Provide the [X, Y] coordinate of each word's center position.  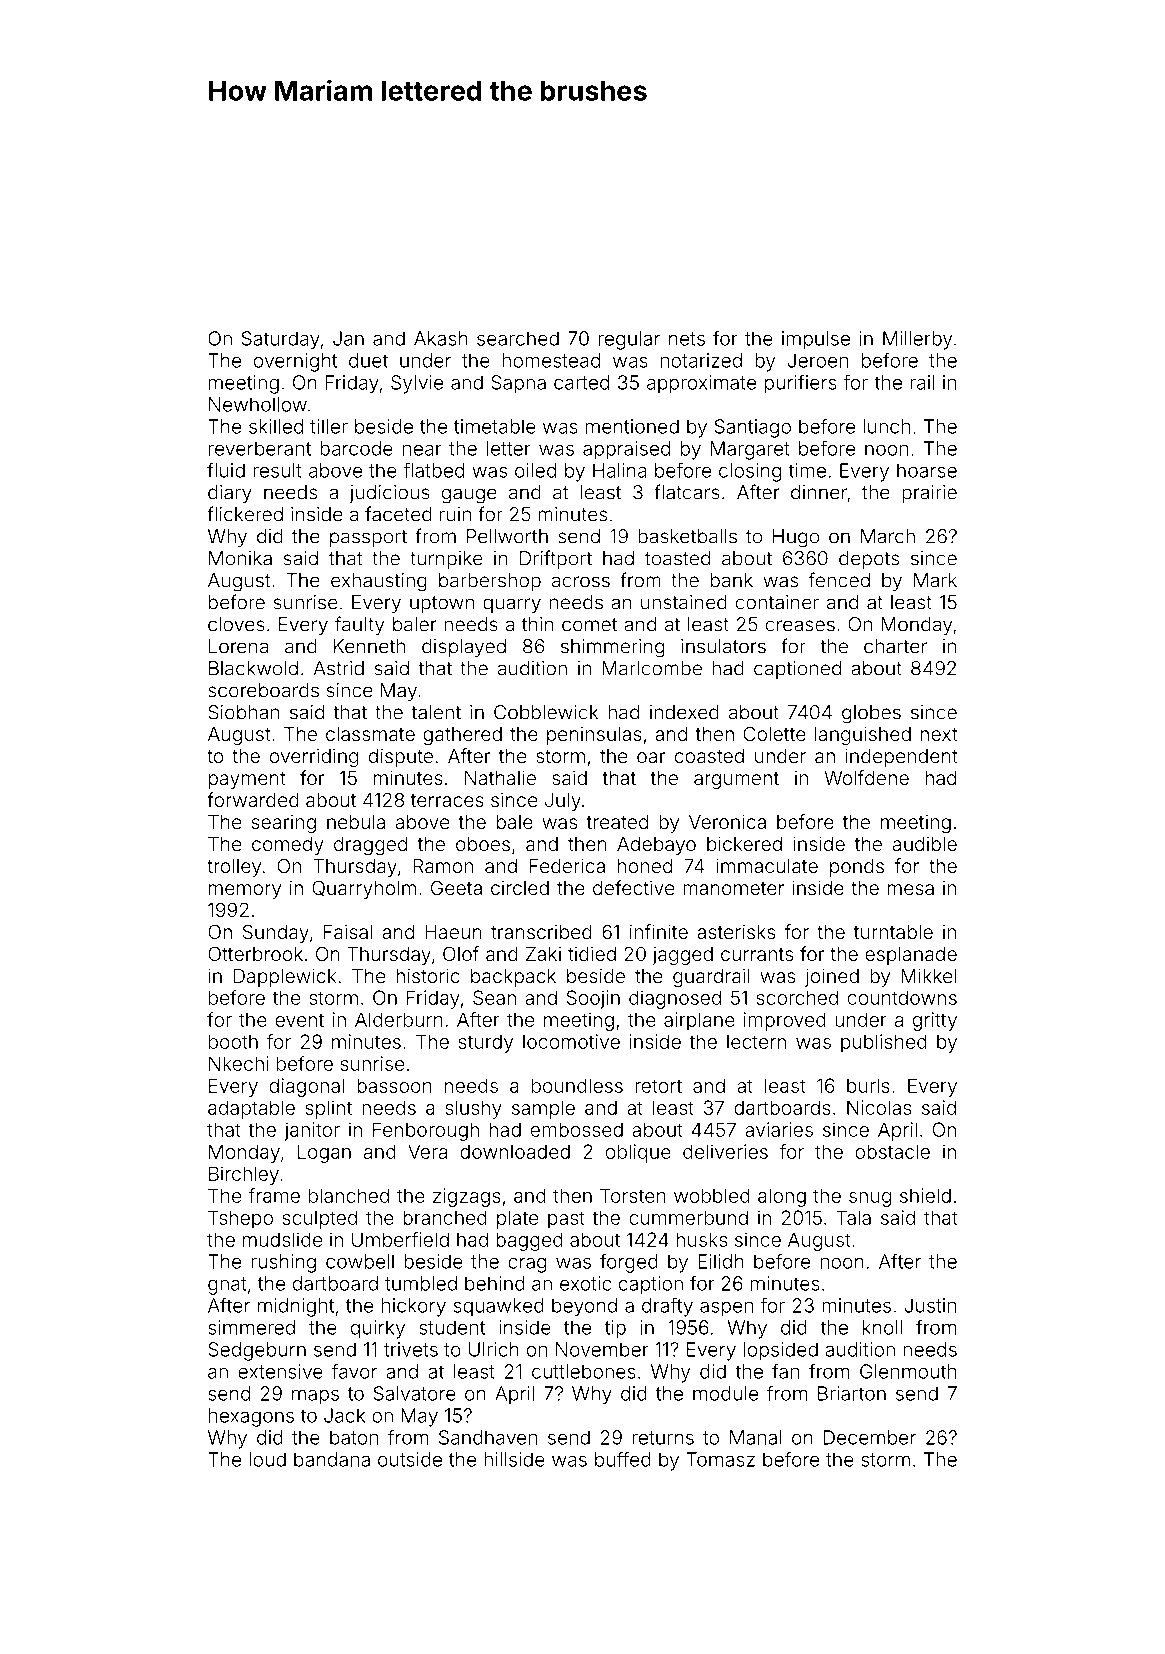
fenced [839, 580]
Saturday [281, 340]
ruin [455, 514]
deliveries [725, 1151]
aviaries [779, 1129]
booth [233, 1041]
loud [267, 1459]
